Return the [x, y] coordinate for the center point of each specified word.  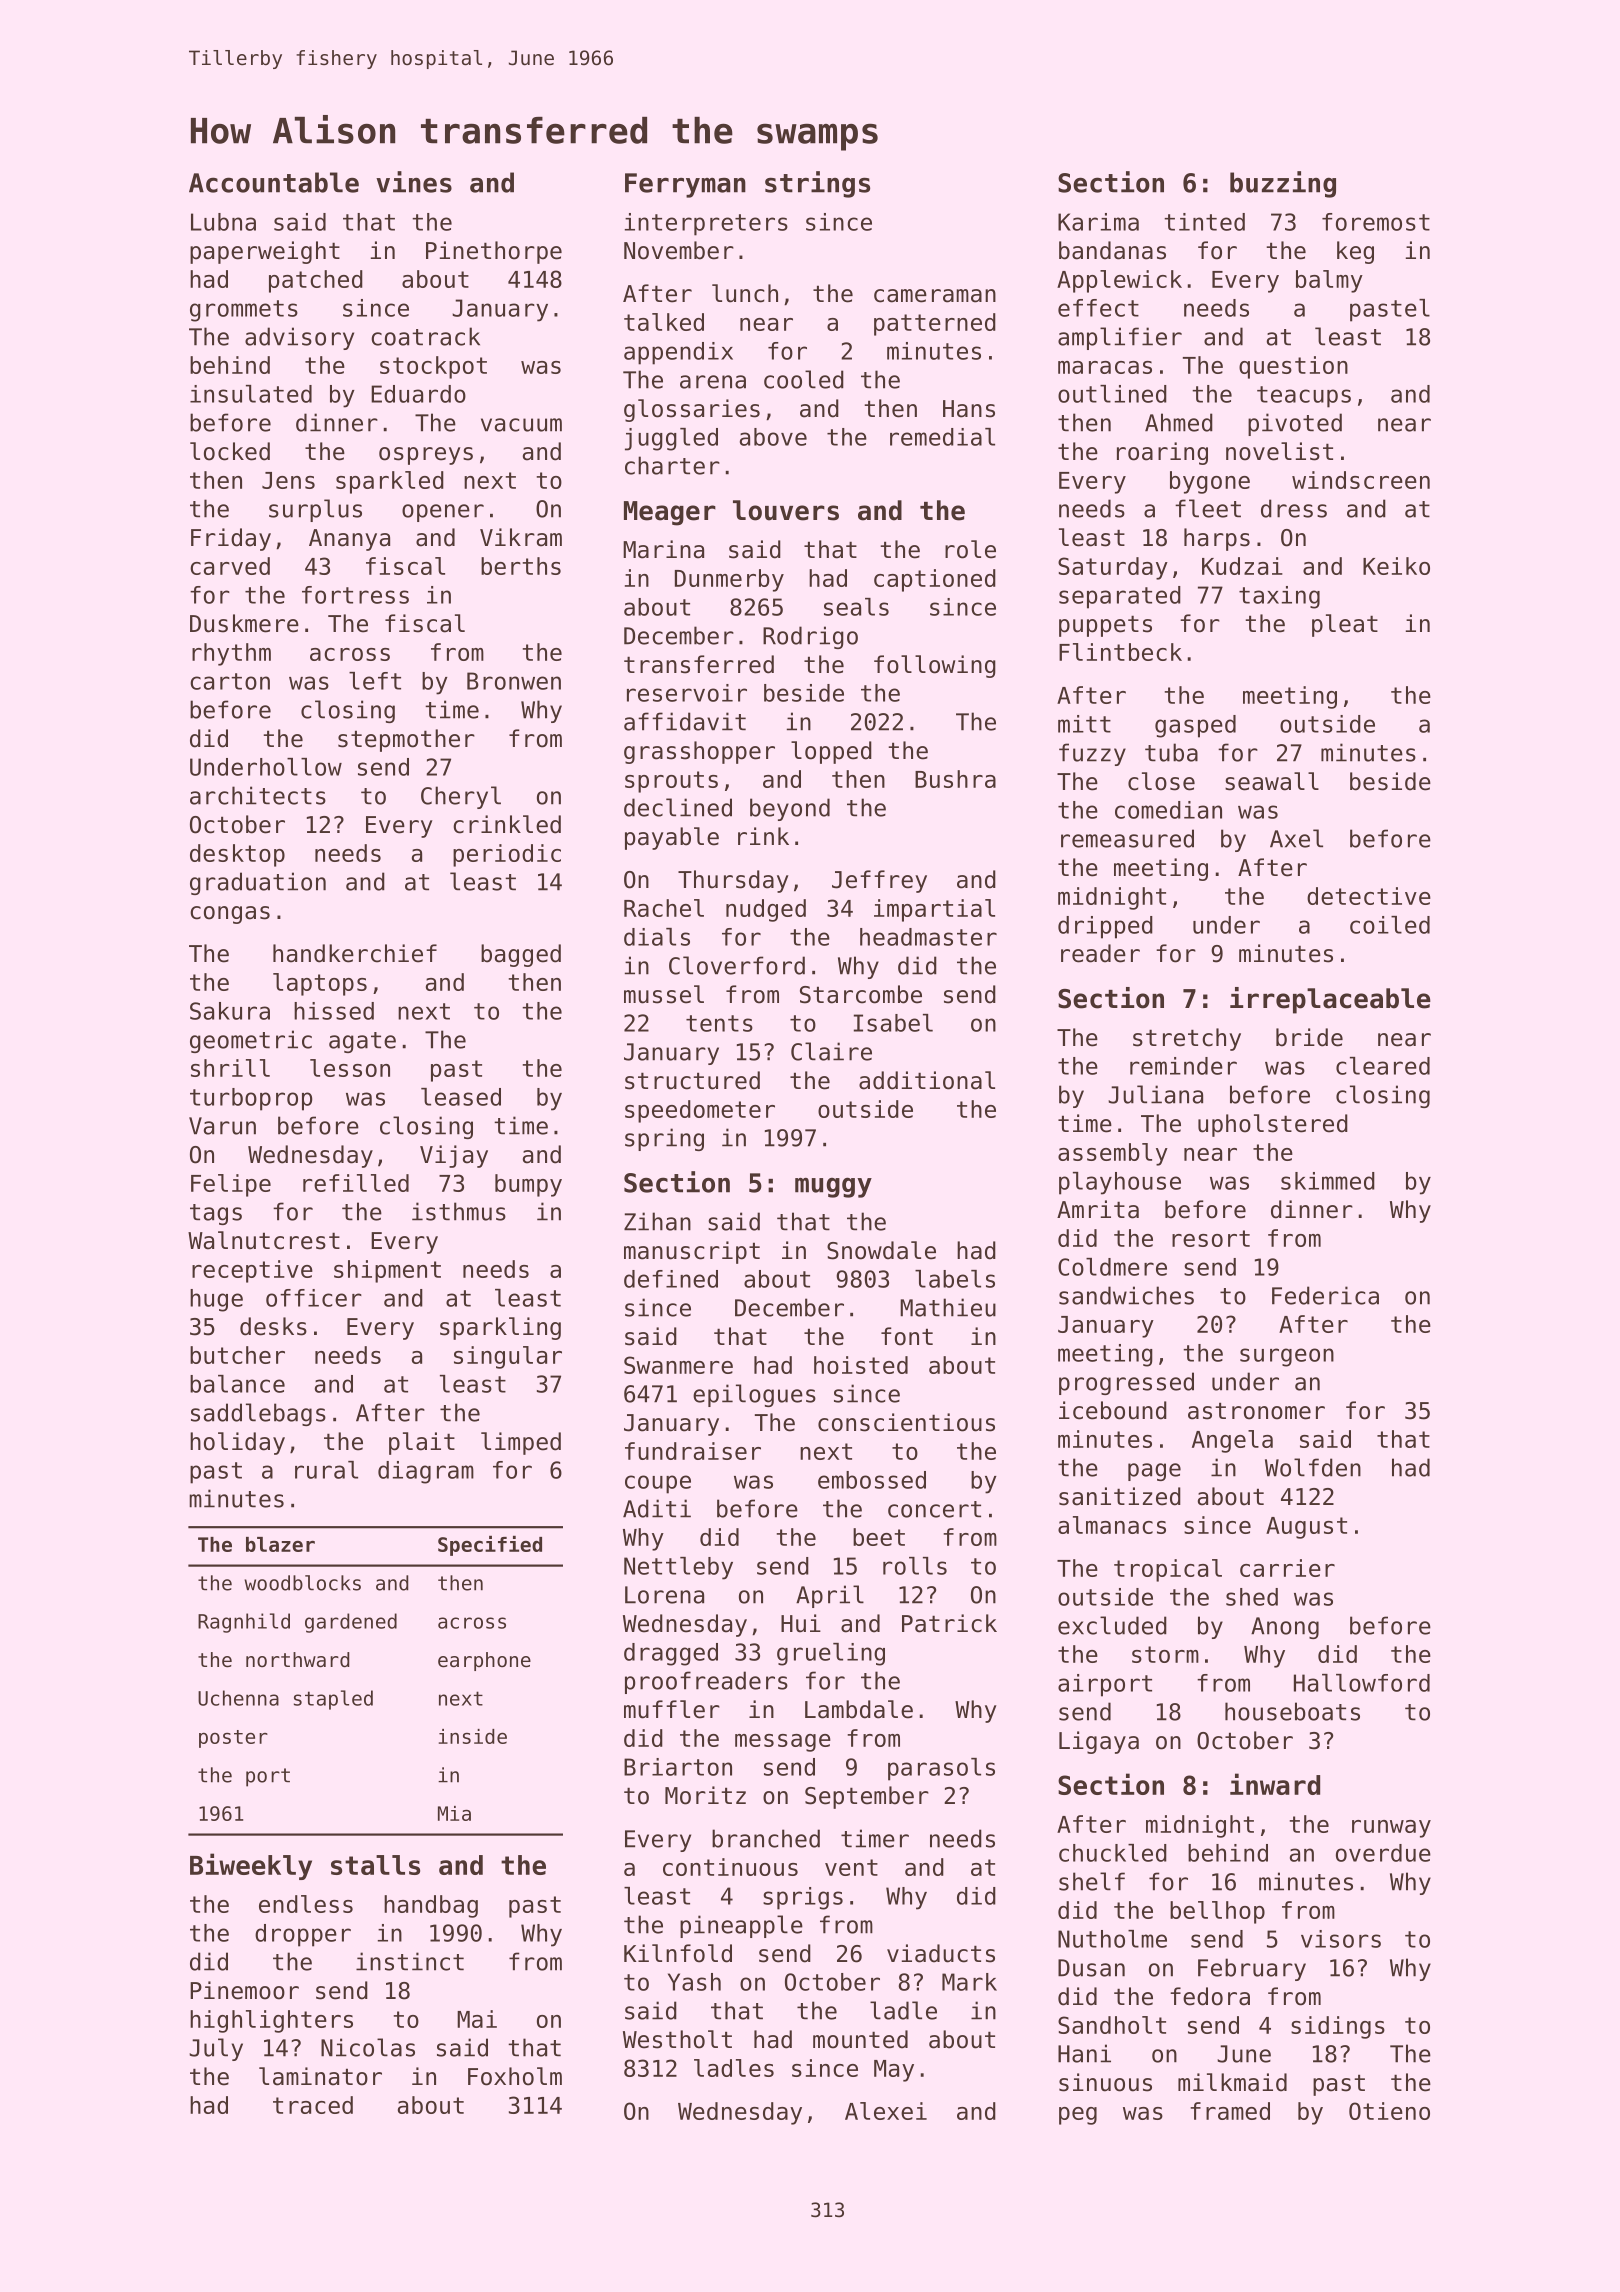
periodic [507, 855]
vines [414, 182]
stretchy [1187, 1039]
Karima [1098, 222]
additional [927, 1080]
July [216, 2049]
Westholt [677, 2039]
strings [817, 184]
